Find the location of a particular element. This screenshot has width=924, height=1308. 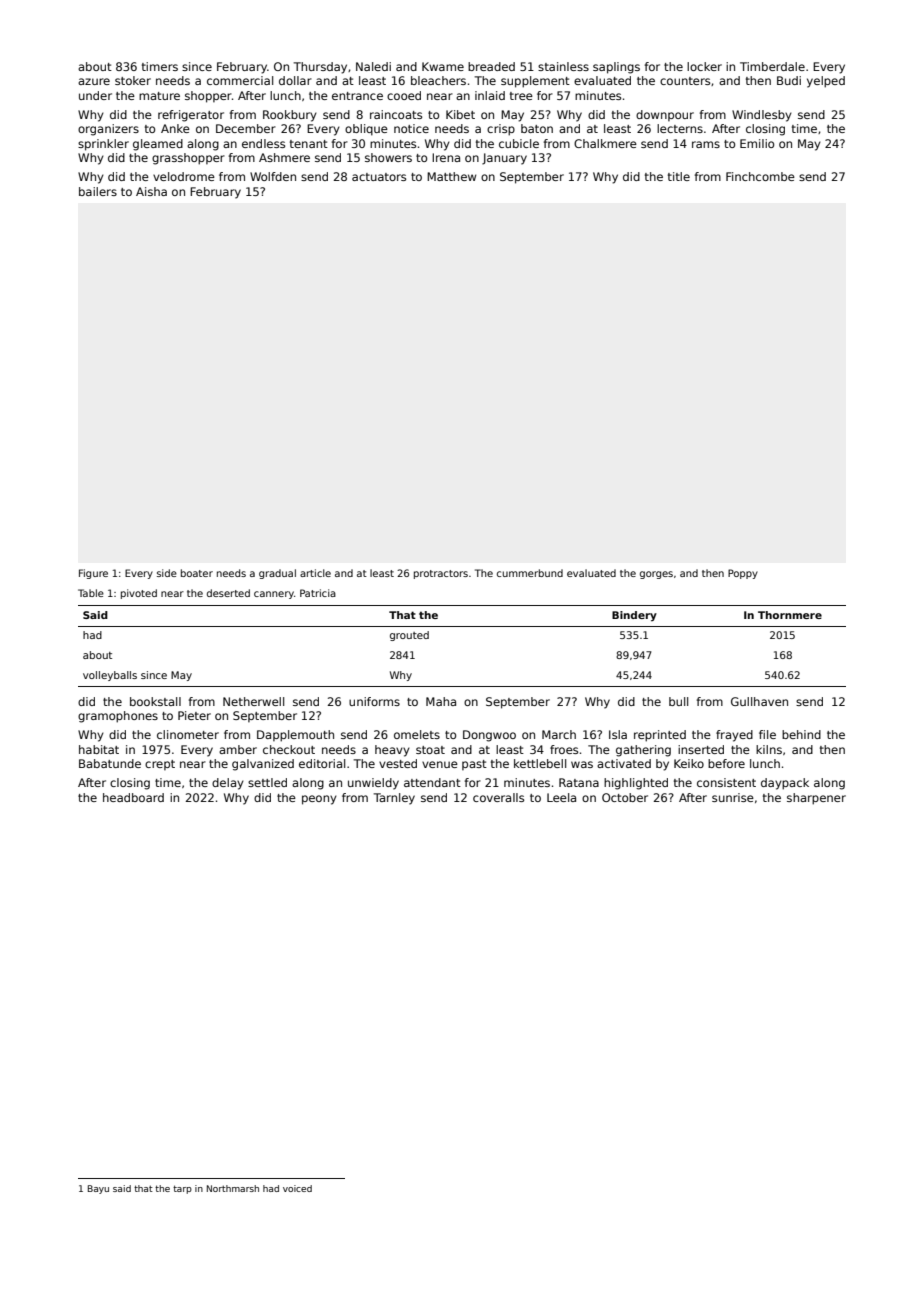

heavy is located at coordinates (392, 751).
